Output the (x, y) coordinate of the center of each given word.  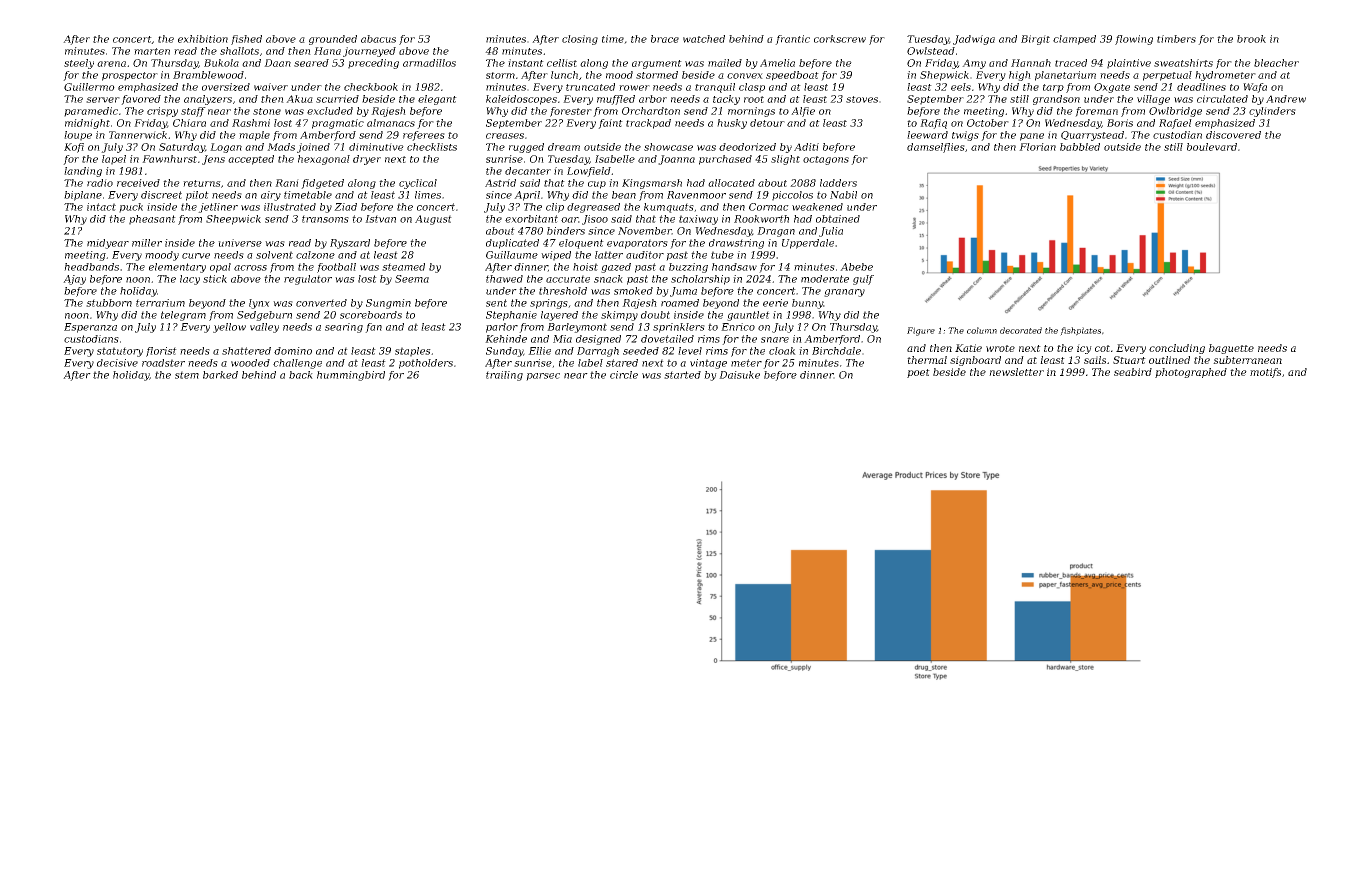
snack (608, 279)
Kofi (74, 148)
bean (624, 195)
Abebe (856, 267)
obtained (838, 219)
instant (526, 63)
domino (293, 351)
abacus (378, 39)
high (1020, 76)
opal (220, 268)
